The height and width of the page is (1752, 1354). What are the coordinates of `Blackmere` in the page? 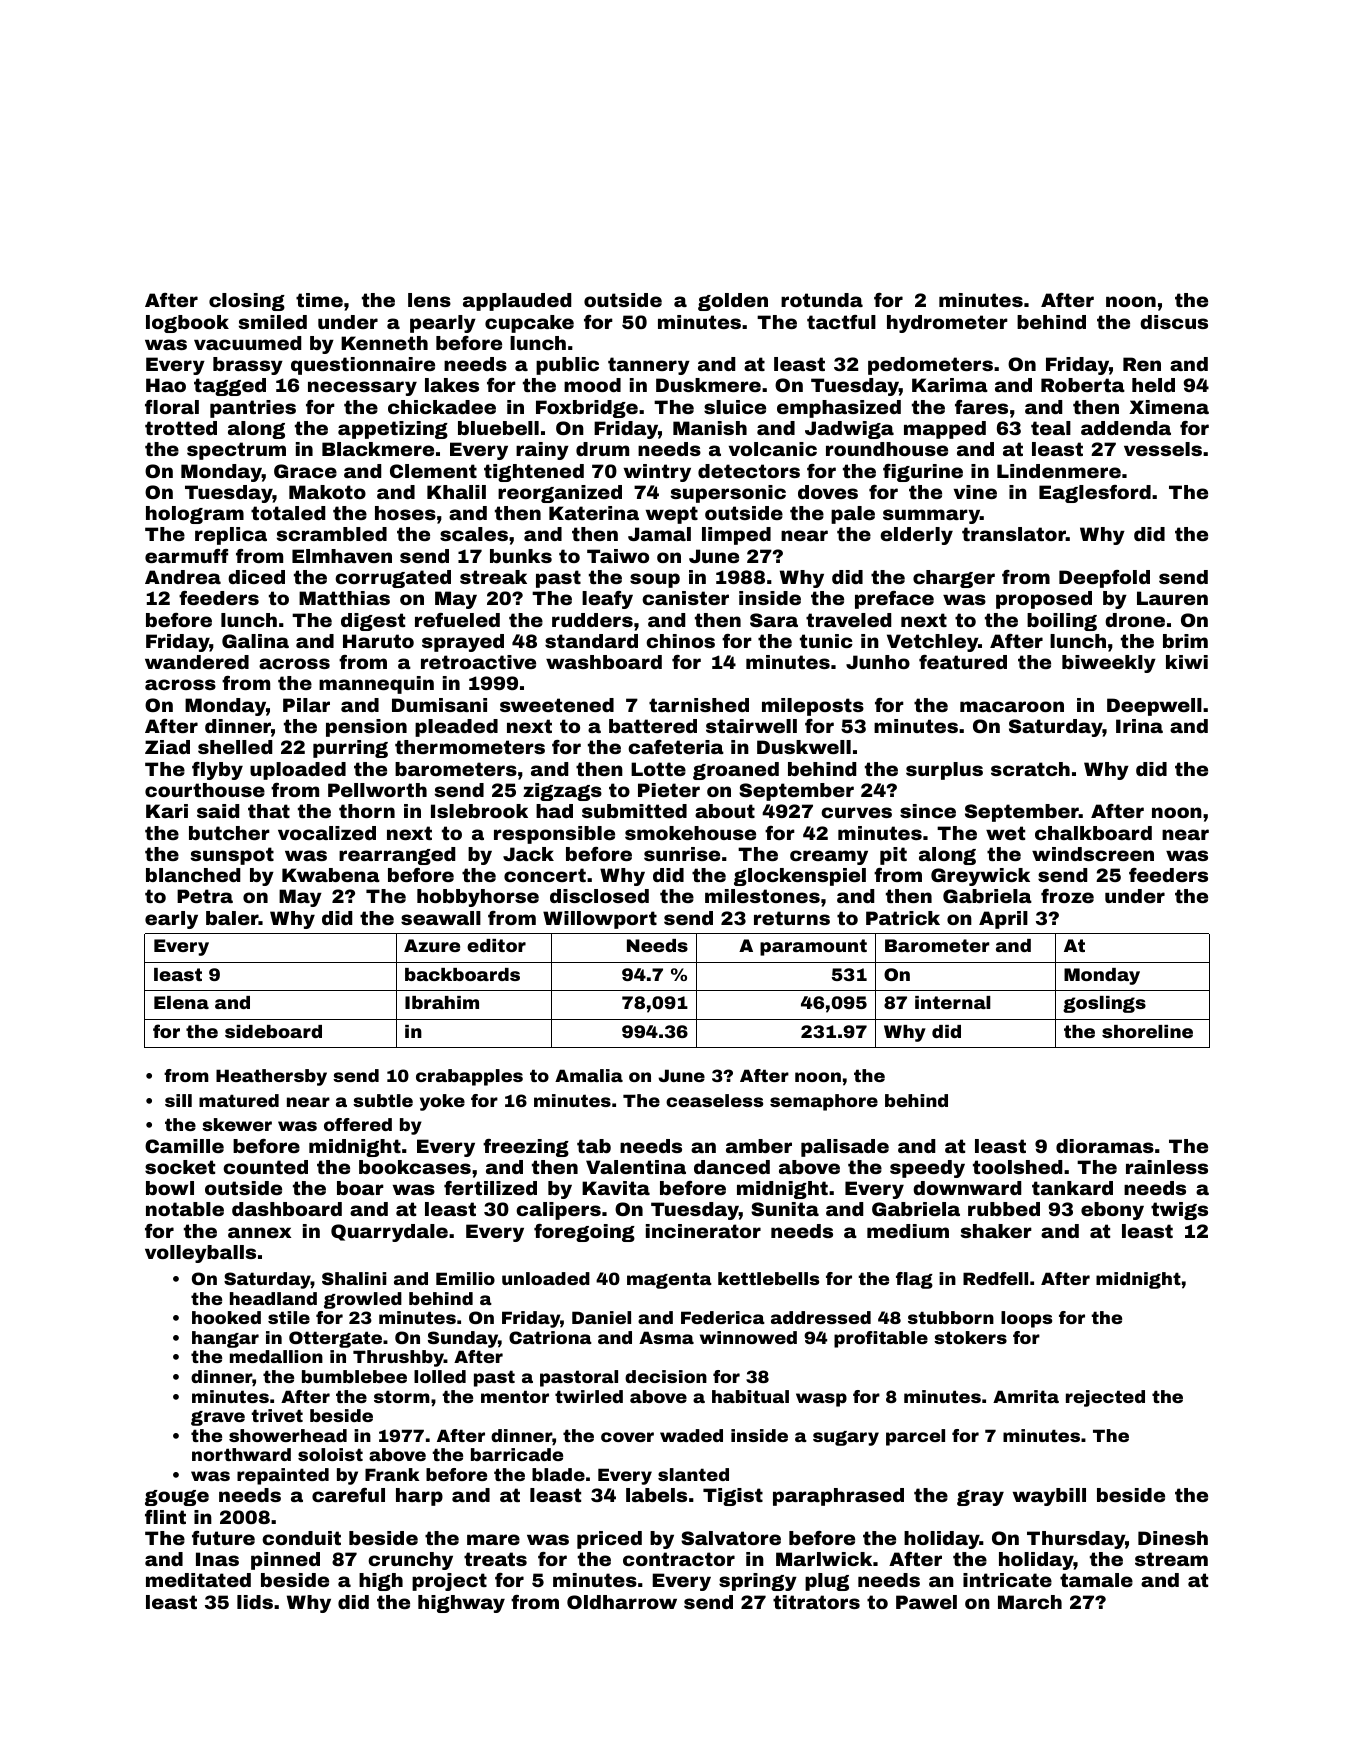 It's located at (378, 449).
